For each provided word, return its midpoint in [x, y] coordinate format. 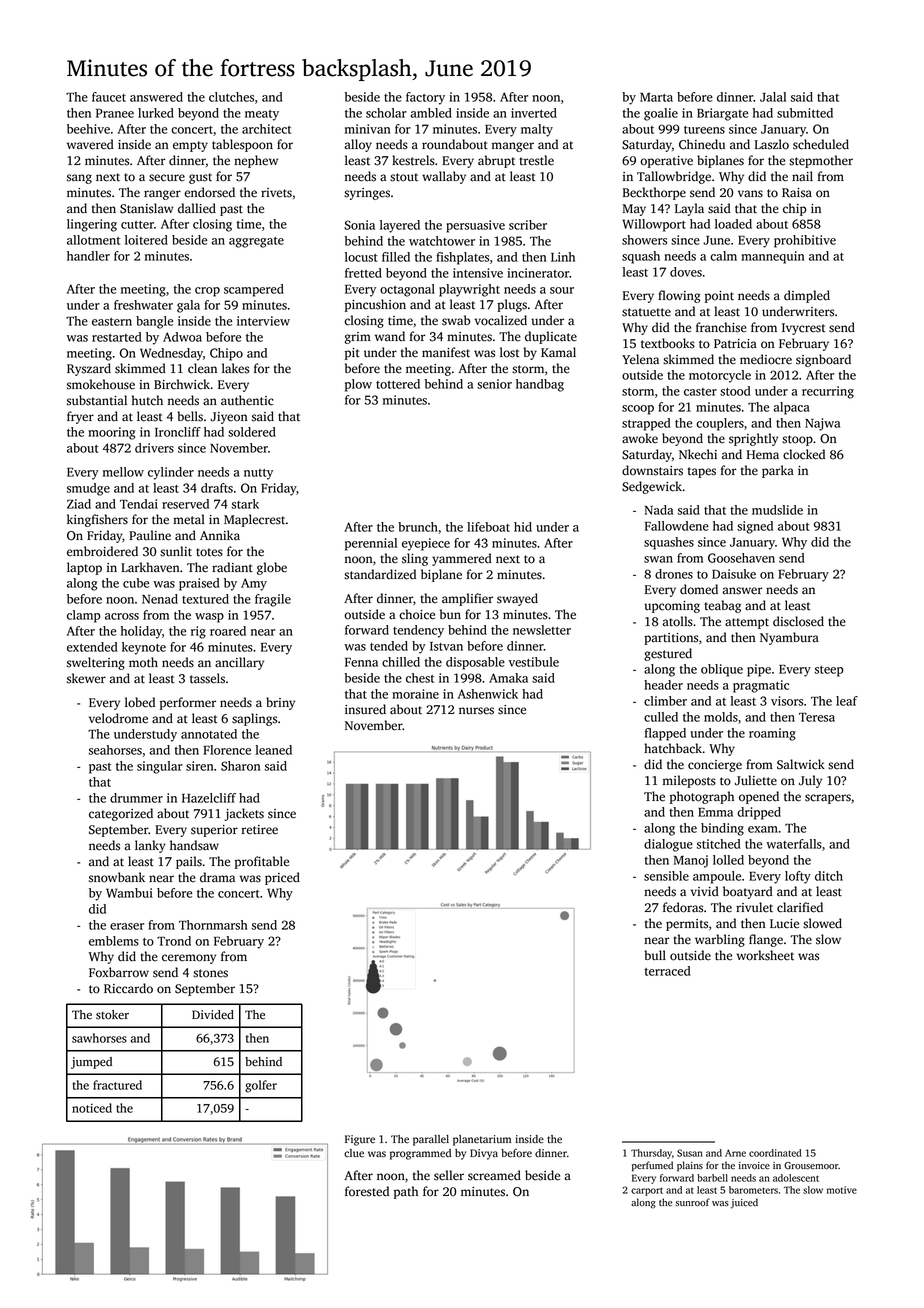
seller [449, 1175]
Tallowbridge [674, 177]
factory [425, 98]
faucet [109, 97]
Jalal [773, 97]
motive [842, 1190]
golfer [261, 1086]
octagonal [407, 290]
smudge [88, 489]
